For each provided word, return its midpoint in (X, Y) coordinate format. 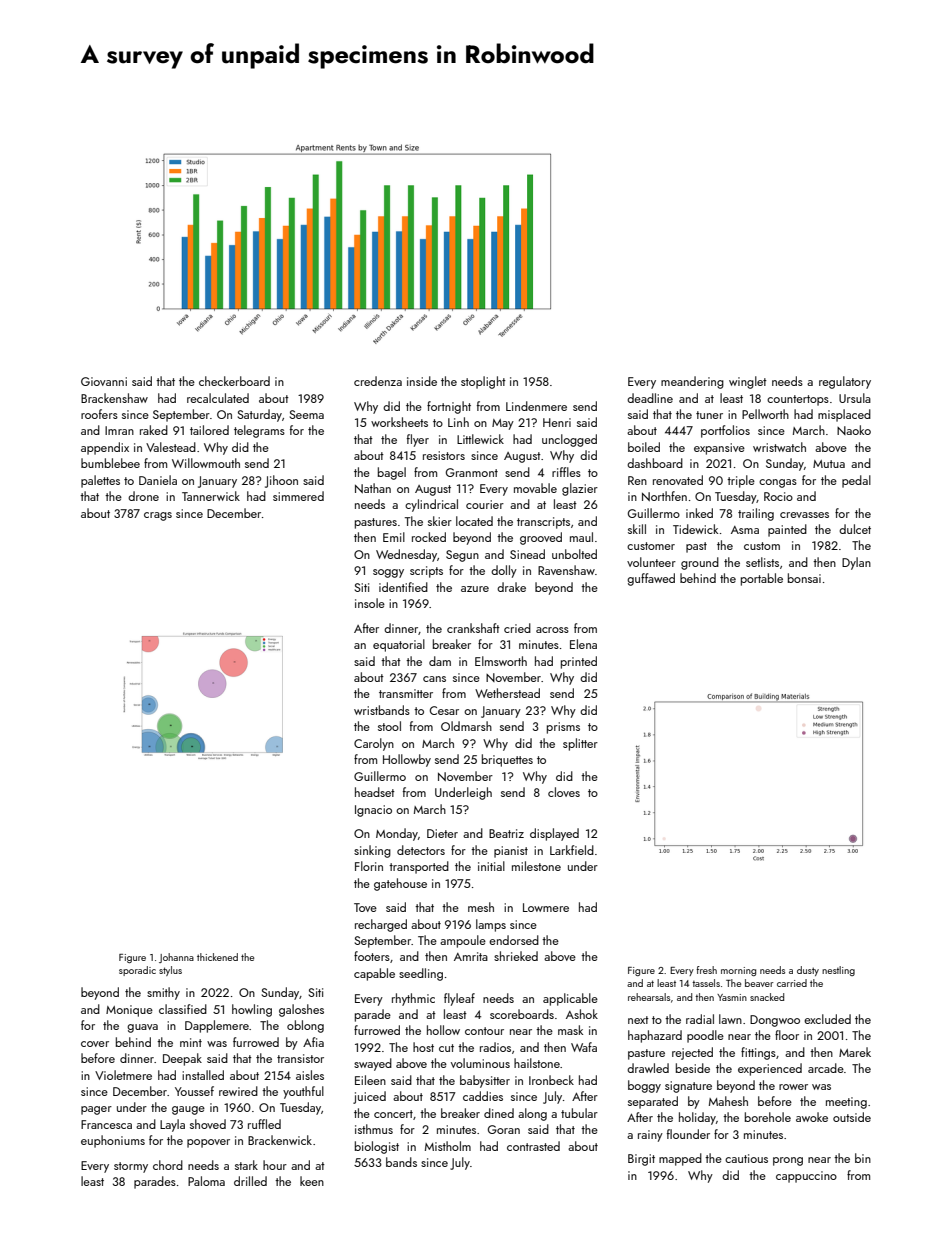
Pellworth (765, 414)
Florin (369, 866)
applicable (570, 999)
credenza (378, 381)
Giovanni (104, 381)
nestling (838, 971)
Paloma (206, 1181)
